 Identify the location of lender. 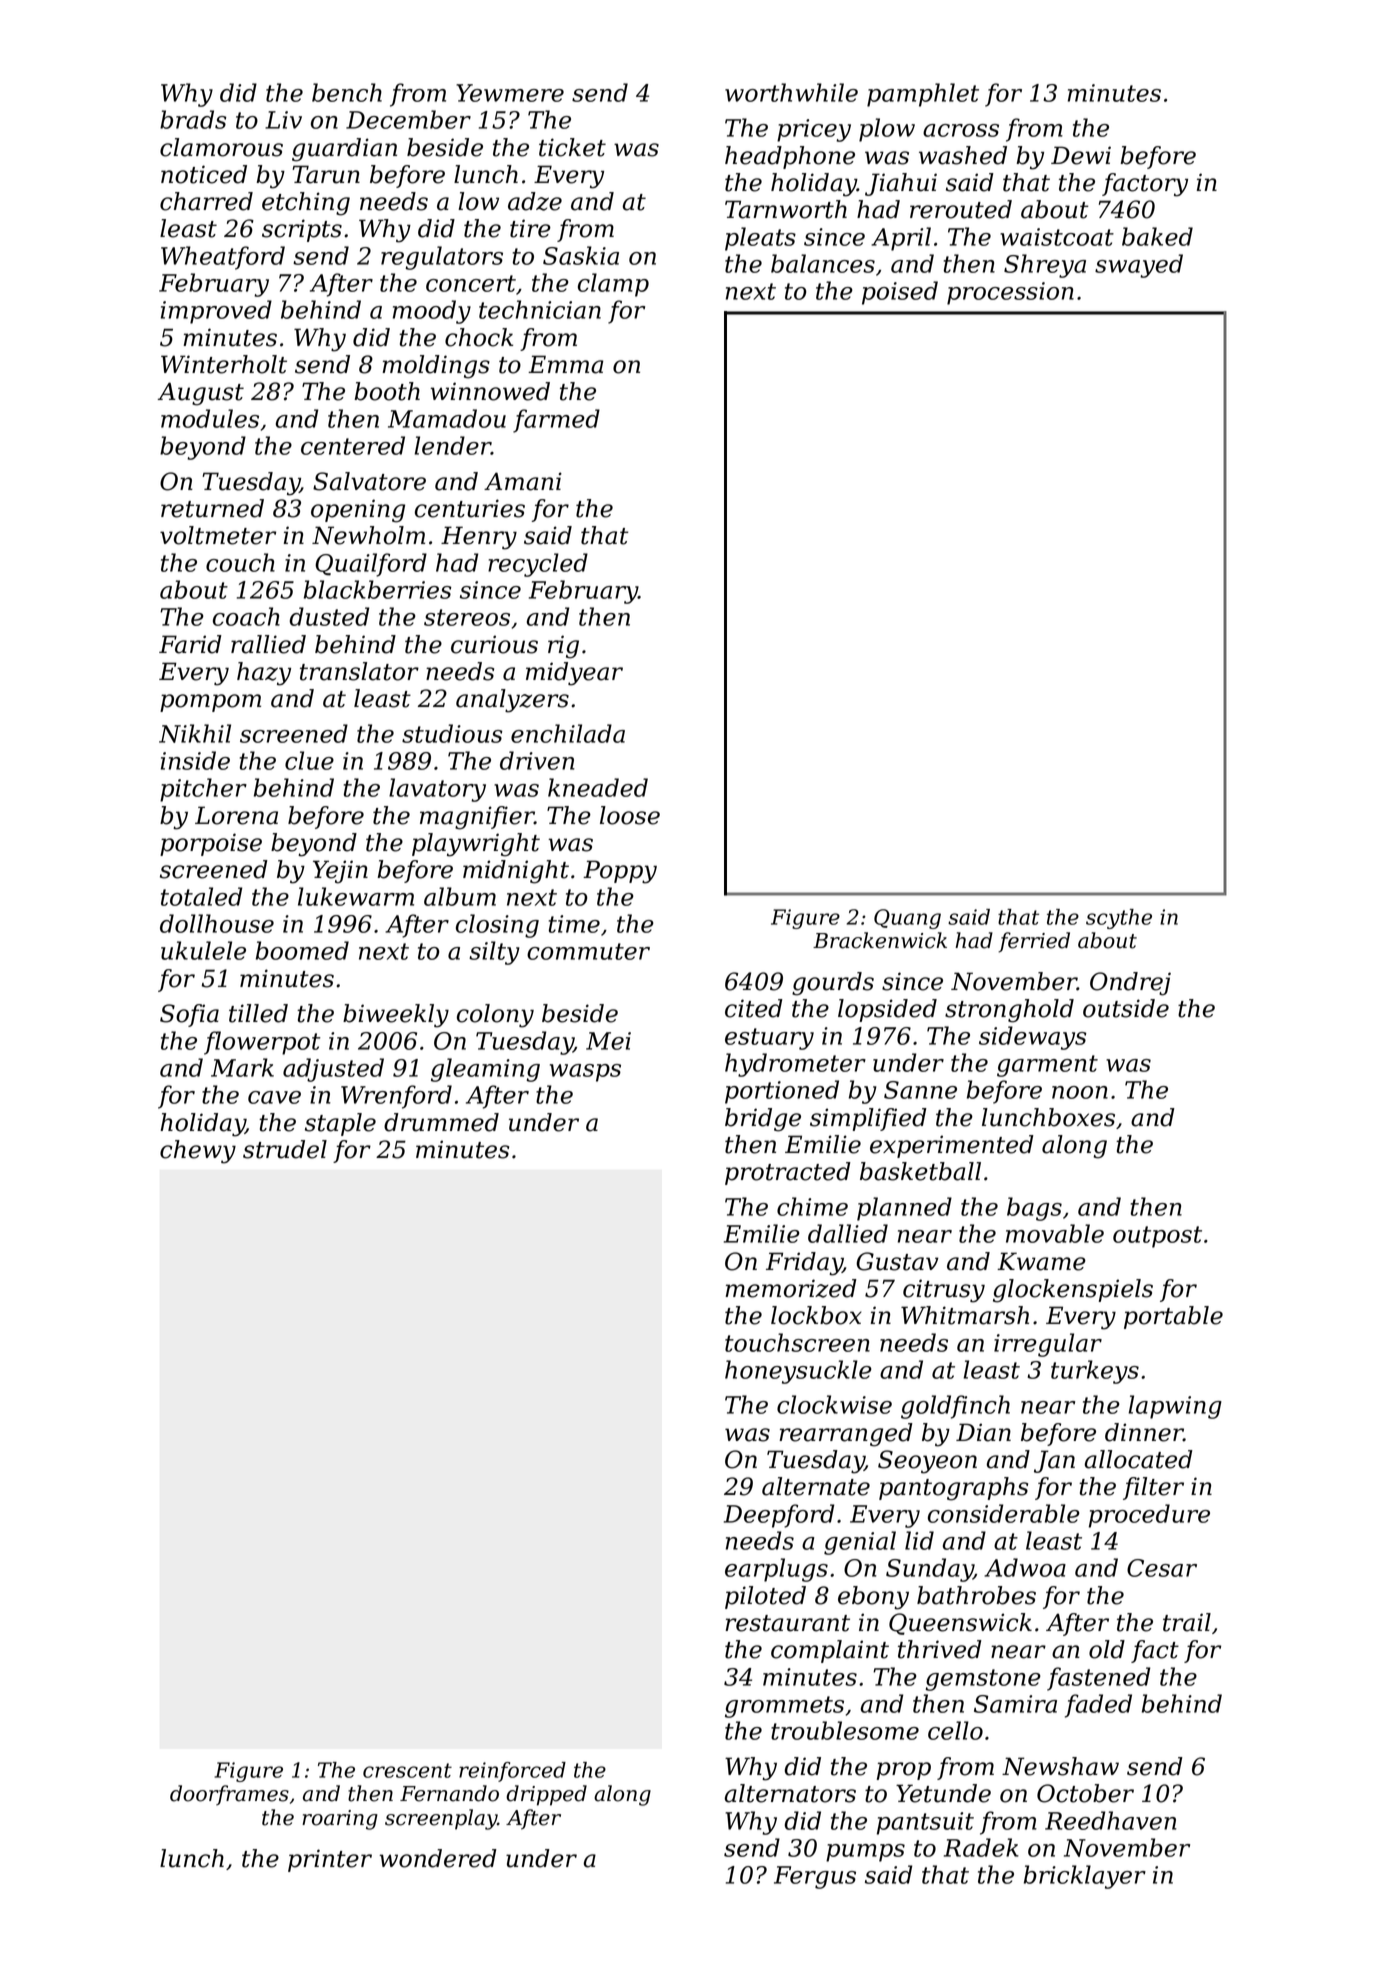
(452, 445).
